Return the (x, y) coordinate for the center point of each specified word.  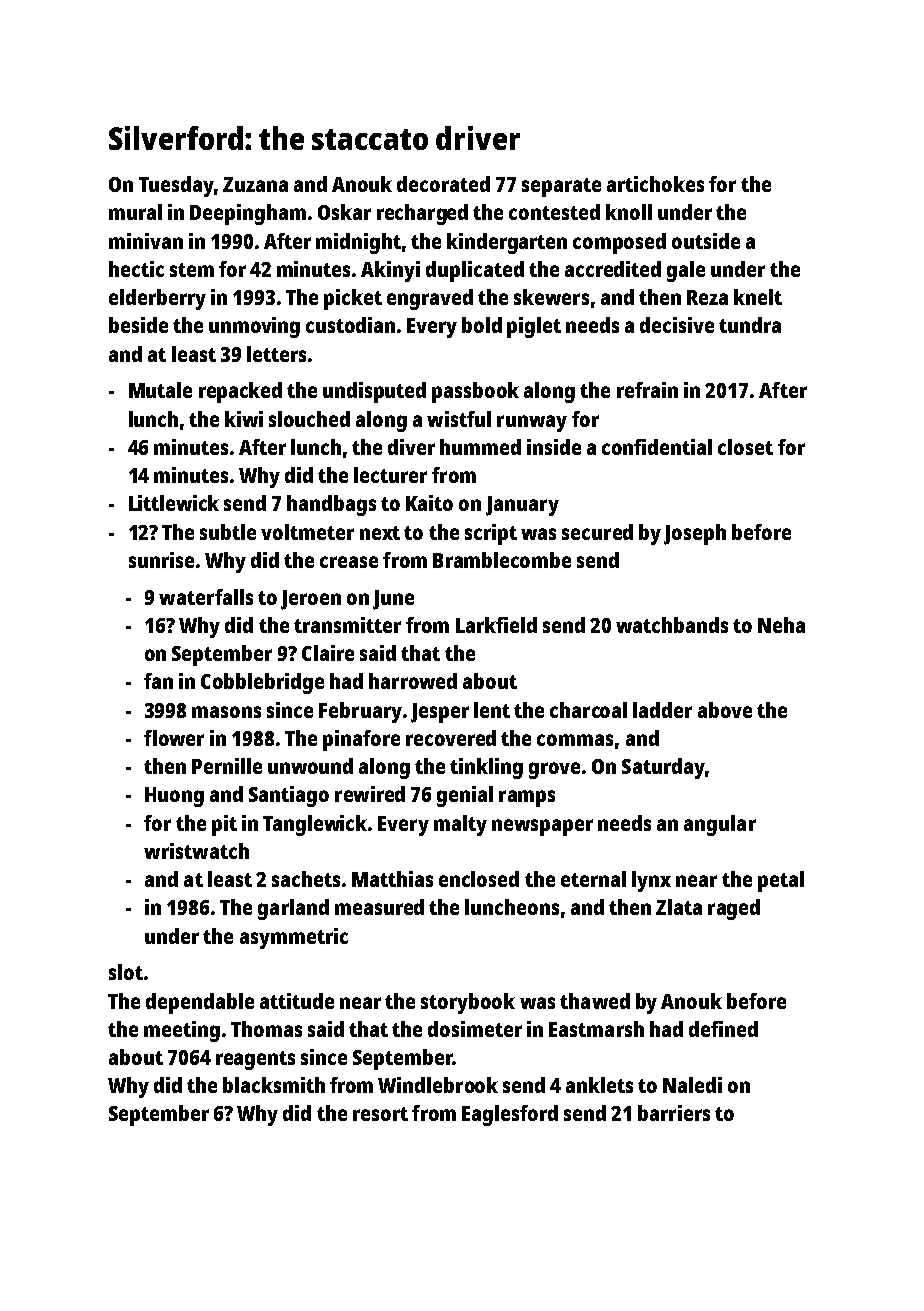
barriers (674, 1113)
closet (745, 447)
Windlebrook (438, 1085)
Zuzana (255, 184)
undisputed (374, 392)
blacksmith (274, 1085)
